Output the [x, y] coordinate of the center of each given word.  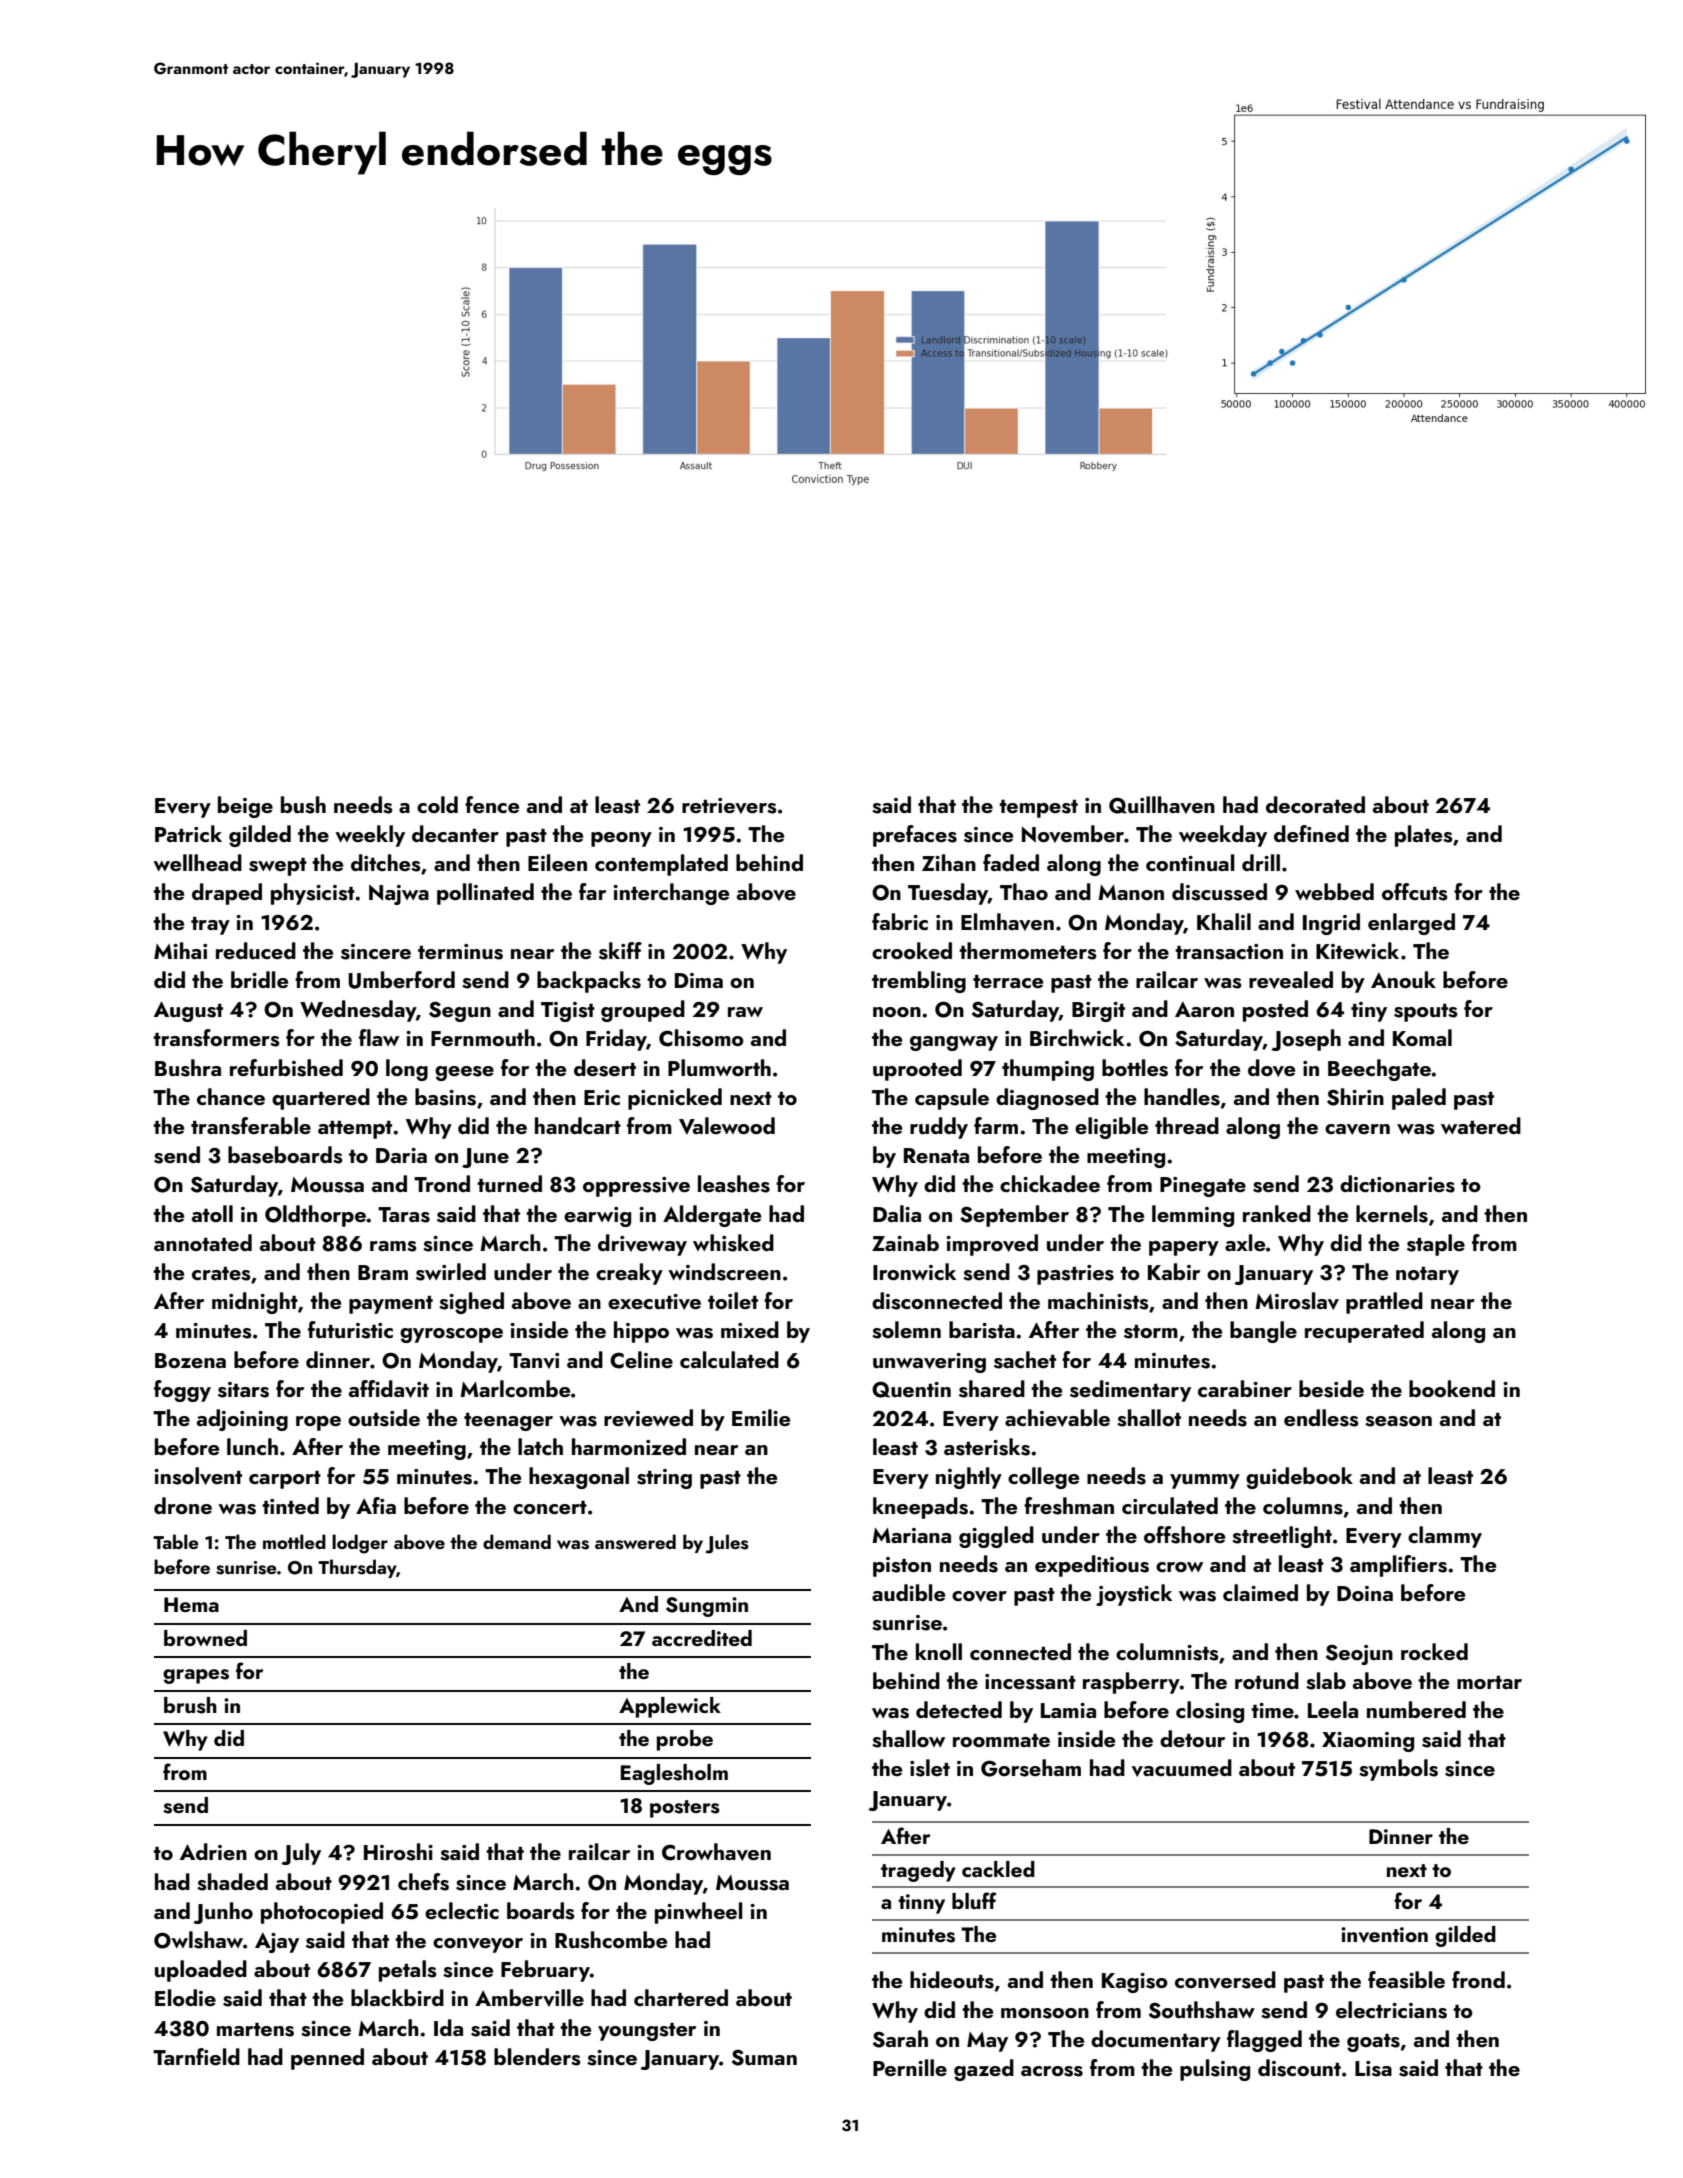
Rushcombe [611, 1940]
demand [517, 1541]
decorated [1315, 804]
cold [437, 804]
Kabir [1174, 1271]
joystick [1134, 1595]
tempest [1038, 809]
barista [982, 1330]
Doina [1365, 1593]
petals [408, 1971]
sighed [471, 1303]
